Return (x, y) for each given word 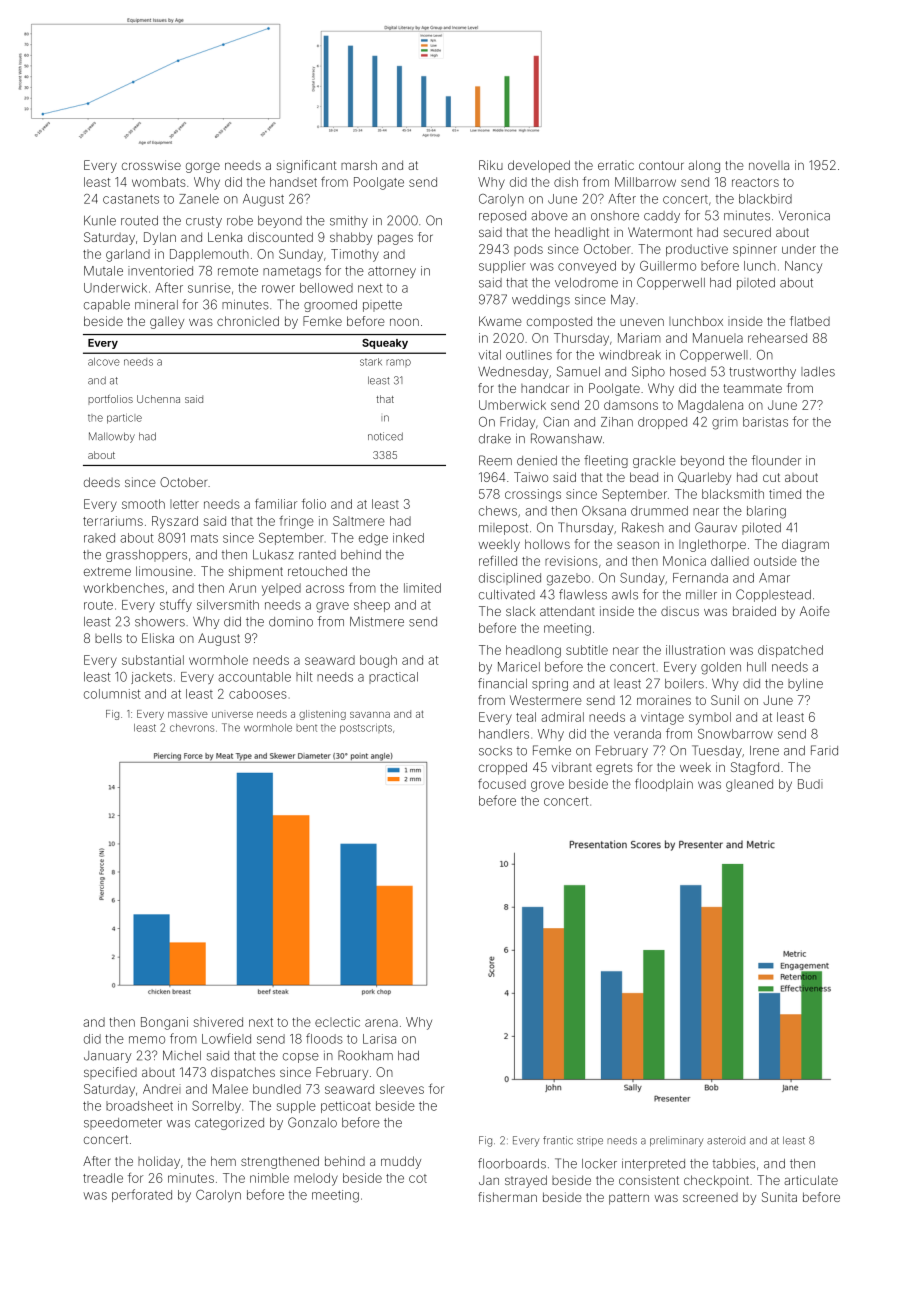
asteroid (726, 1140)
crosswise (151, 165)
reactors (755, 182)
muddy (401, 1162)
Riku (491, 165)
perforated (142, 1195)
